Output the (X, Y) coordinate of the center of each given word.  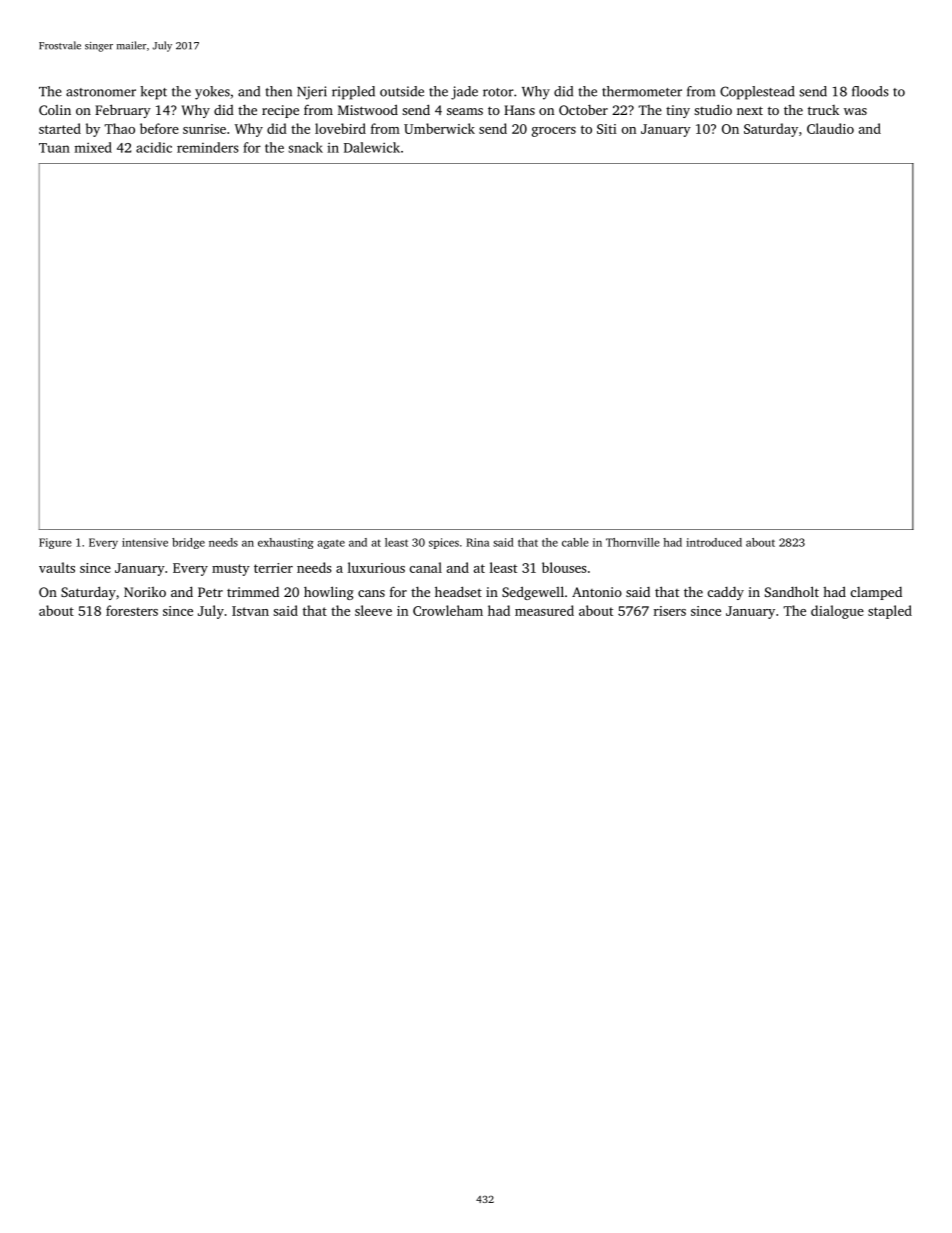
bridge (188, 543)
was (855, 111)
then (278, 91)
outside (402, 91)
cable (575, 542)
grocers (554, 132)
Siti (607, 129)
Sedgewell (533, 593)
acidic (154, 147)
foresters (132, 610)
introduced (714, 542)
